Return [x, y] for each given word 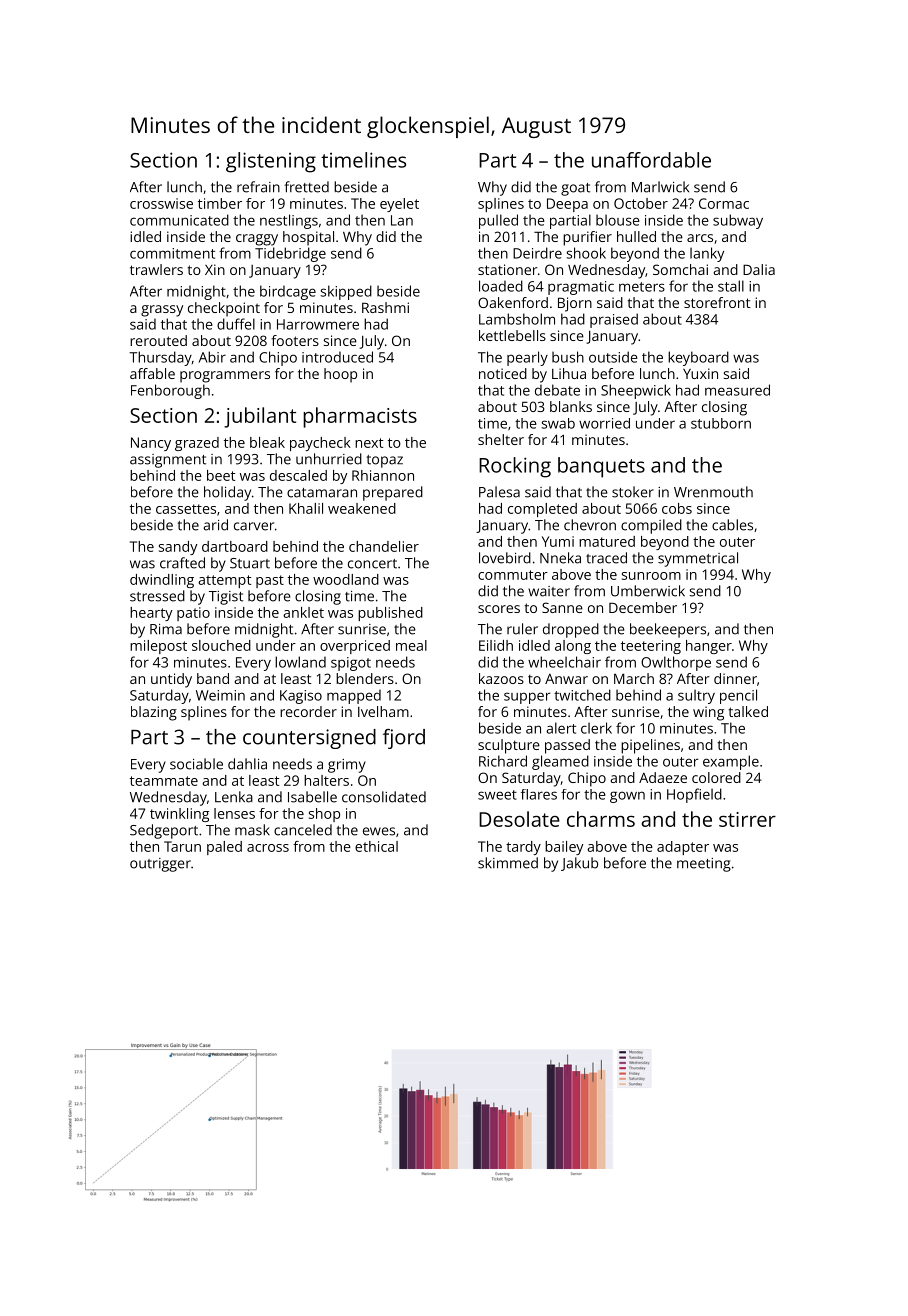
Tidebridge [290, 254]
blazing [154, 713]
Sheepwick [636, 391]
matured [607, 541]
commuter [513, 575]
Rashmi [385, 307]
